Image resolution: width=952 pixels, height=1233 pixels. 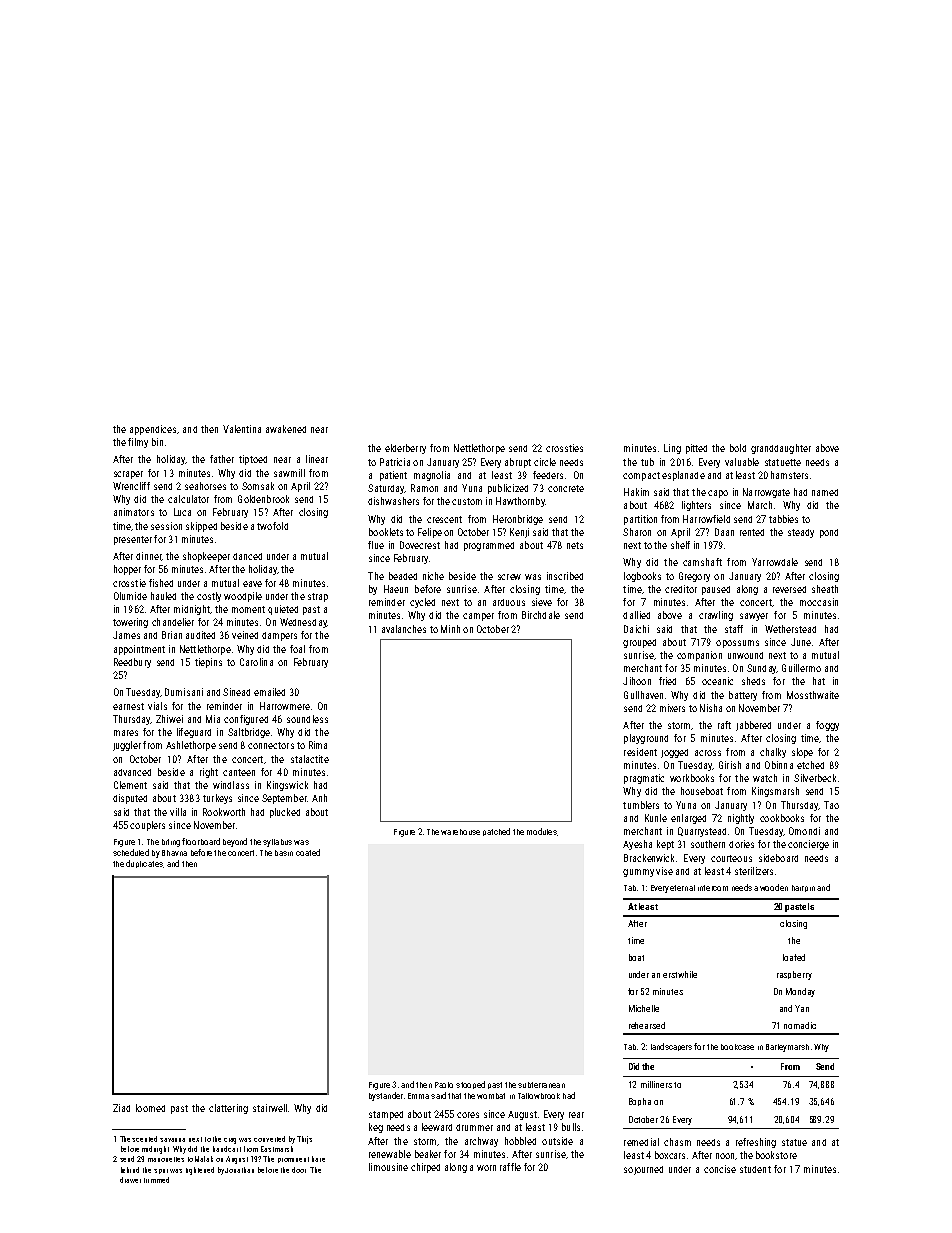 What do you see at coordinates (307, 719) in the image?
I see `soundless` at bounding box center [307, 719].
